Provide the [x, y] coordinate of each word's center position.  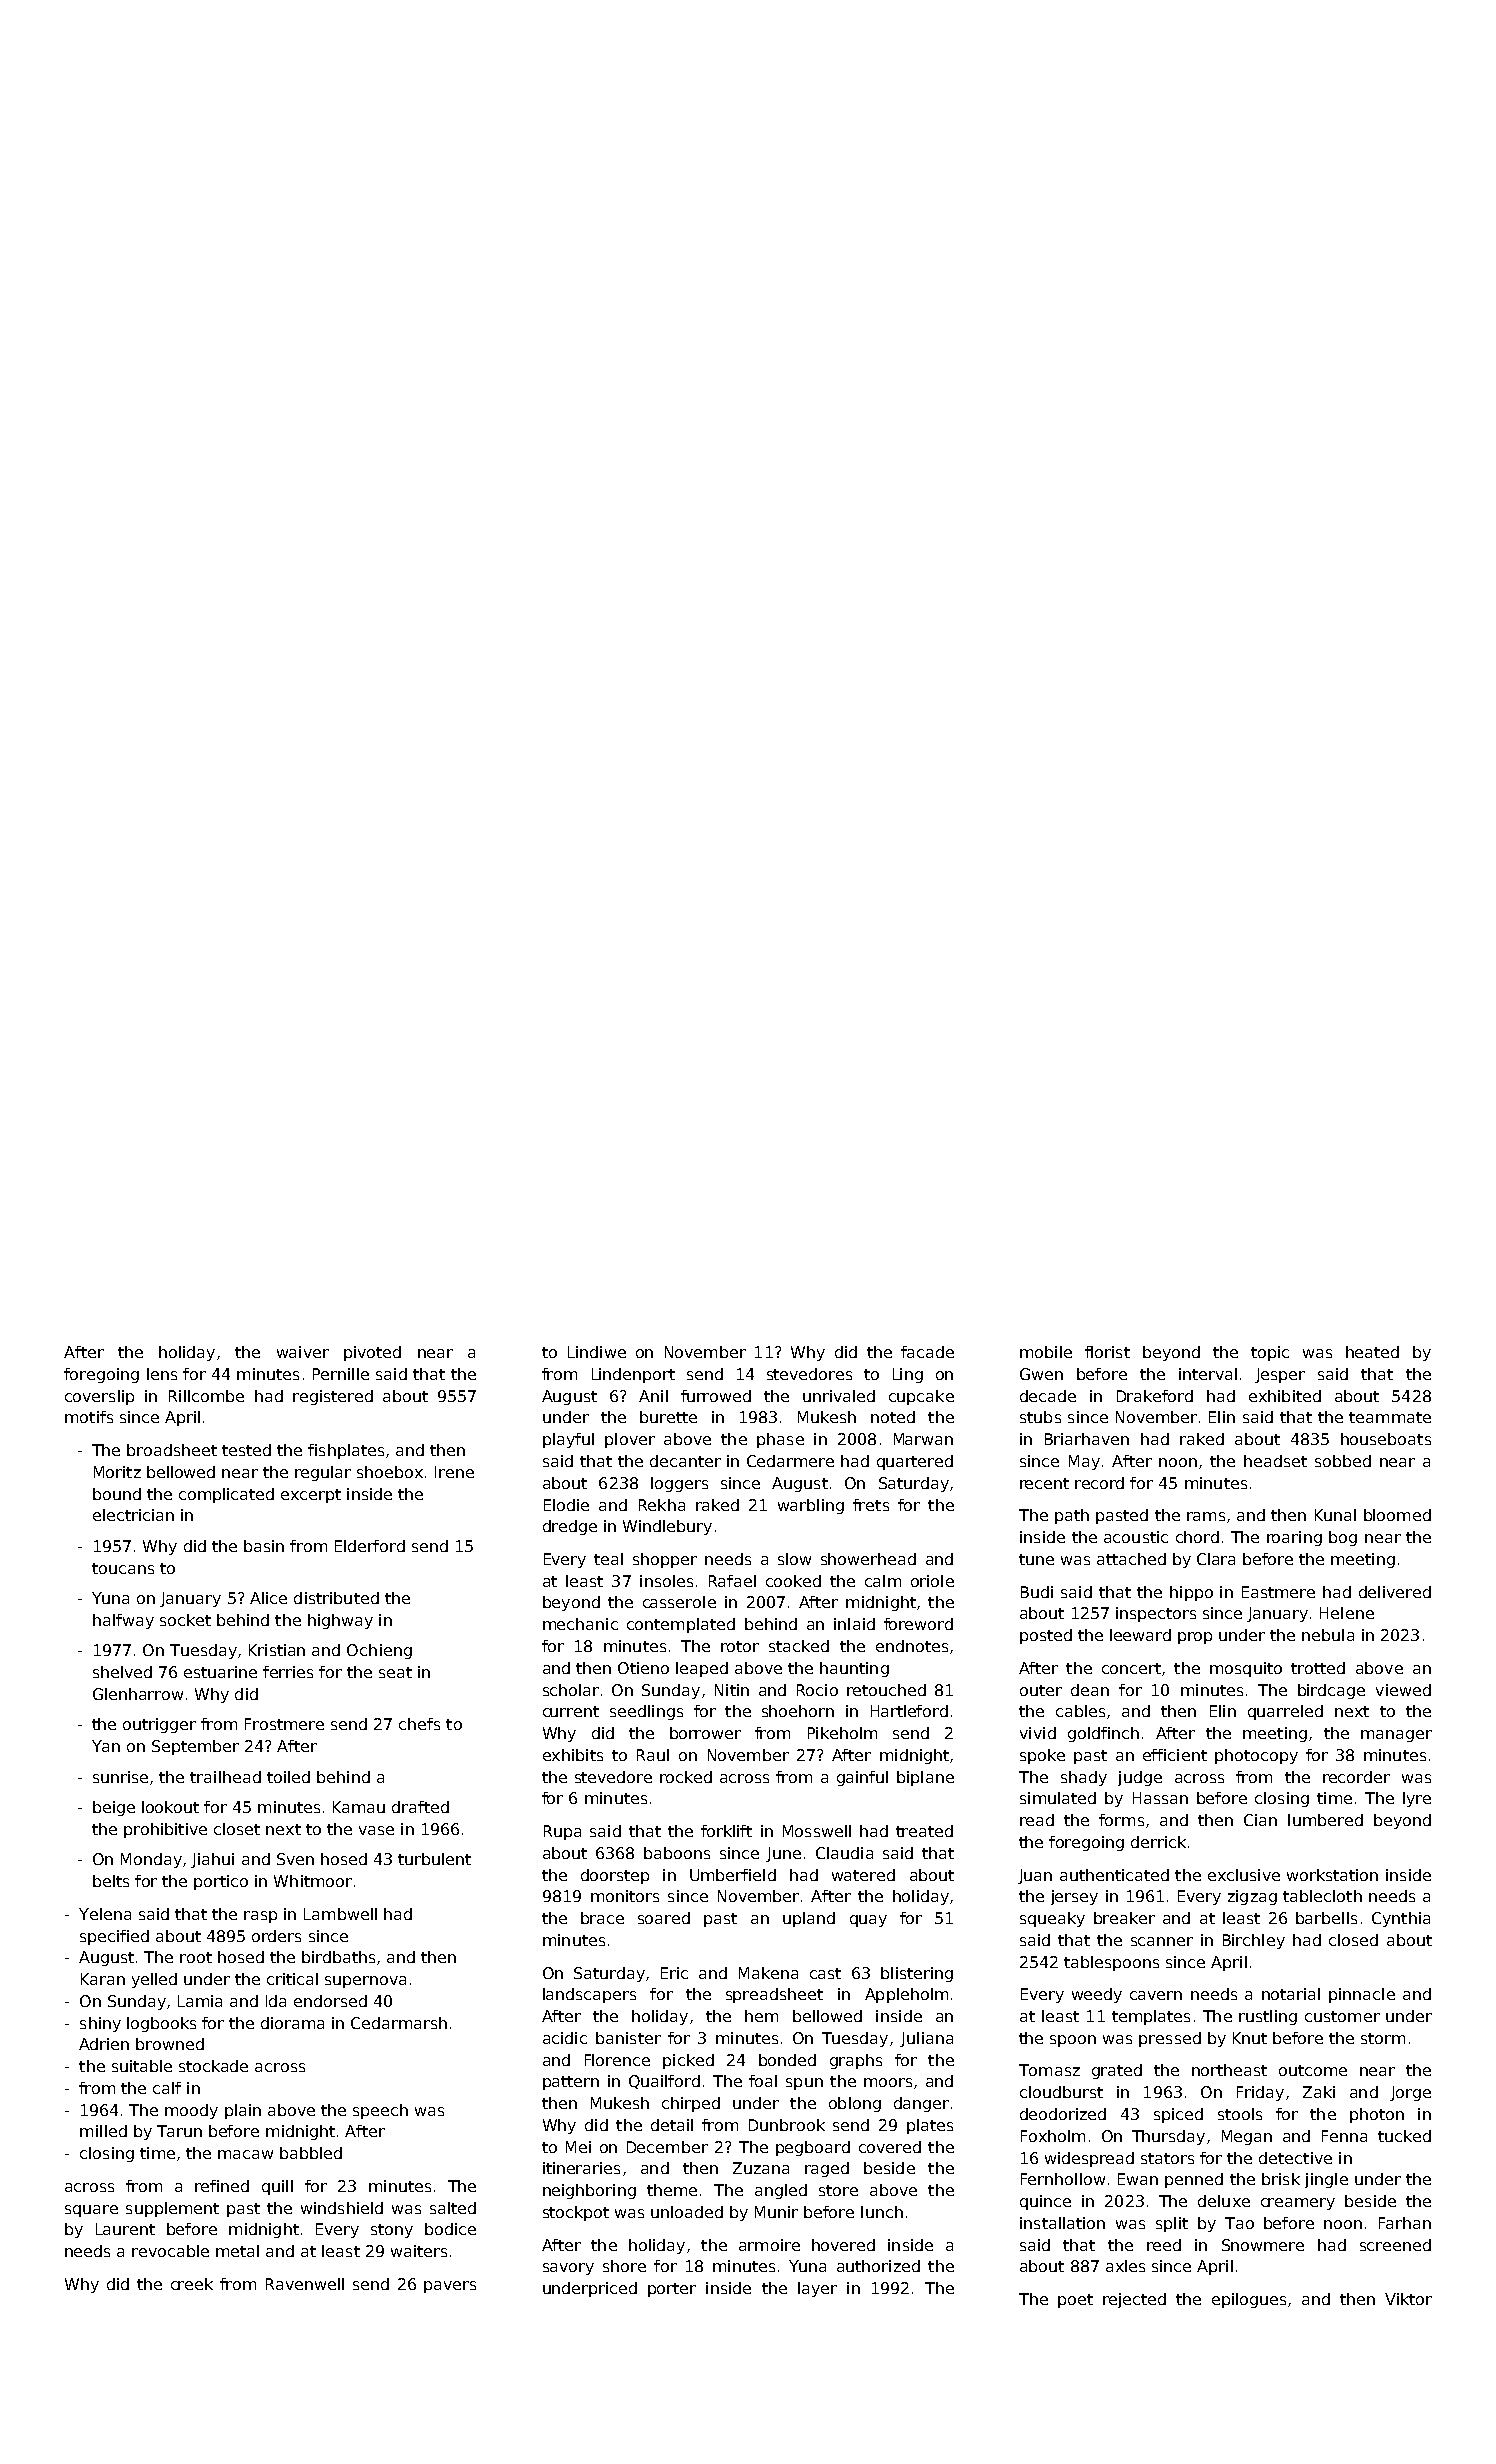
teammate [1390, 1417]
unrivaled [839, 1396]
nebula [1328, 1635]
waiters [419, 2251]
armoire [769, 2245]
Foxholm [1053, 2136]
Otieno [643, 1668]
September [195, 1747]
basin [264, 1546]
